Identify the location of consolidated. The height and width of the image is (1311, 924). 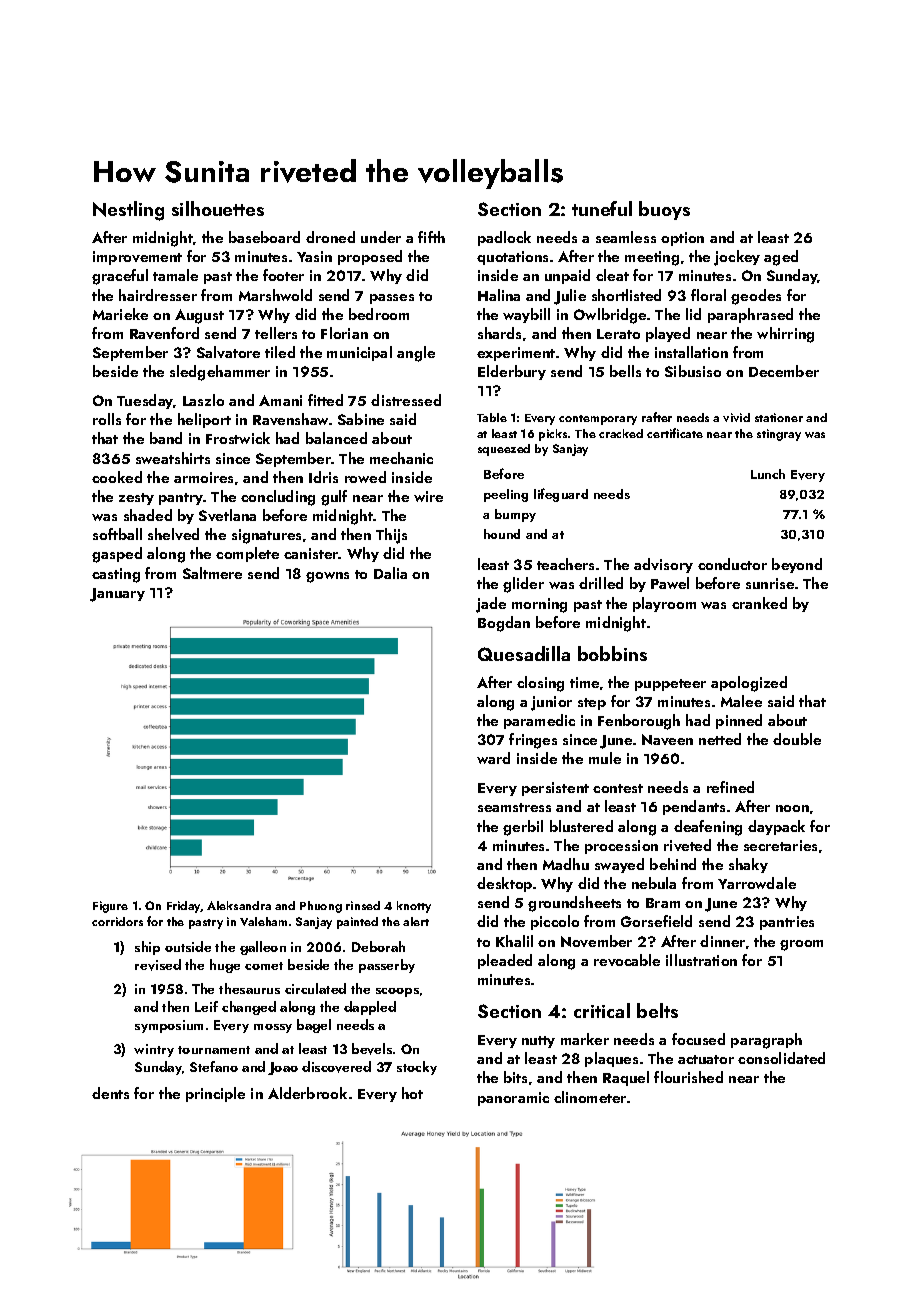
(781, 1058).
